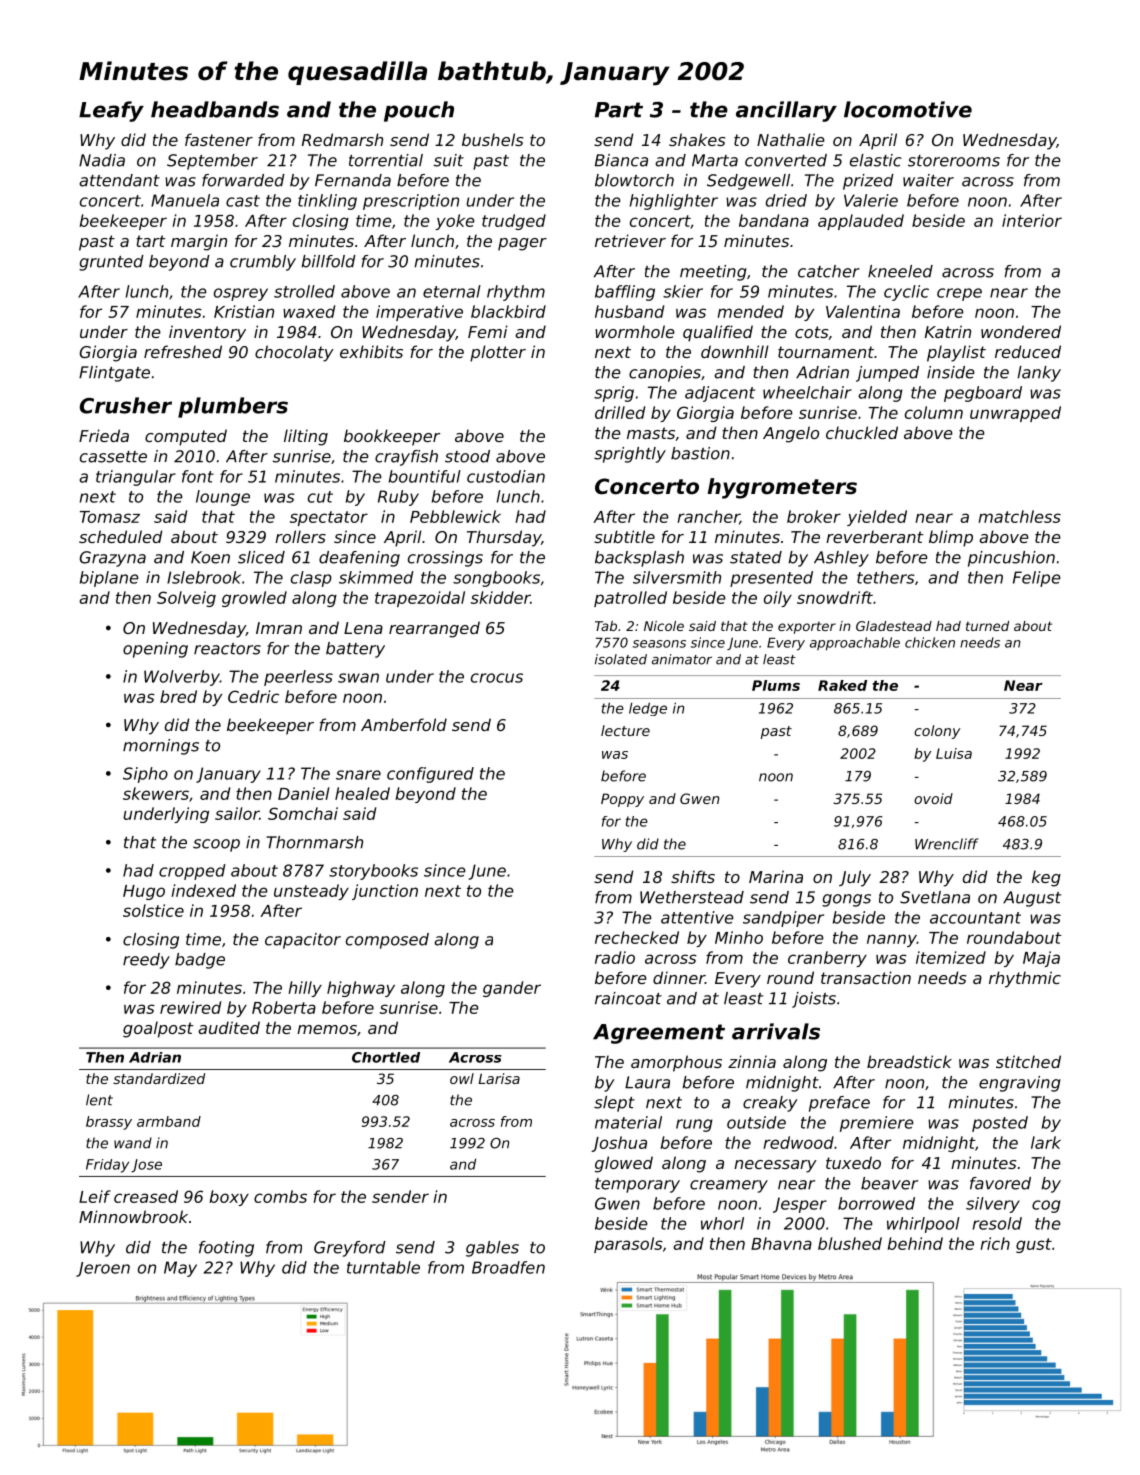 The image size is (1140, 1475). Describe the element at coordinates (615, 957) in the screenshot. I see `radio` at that location.
